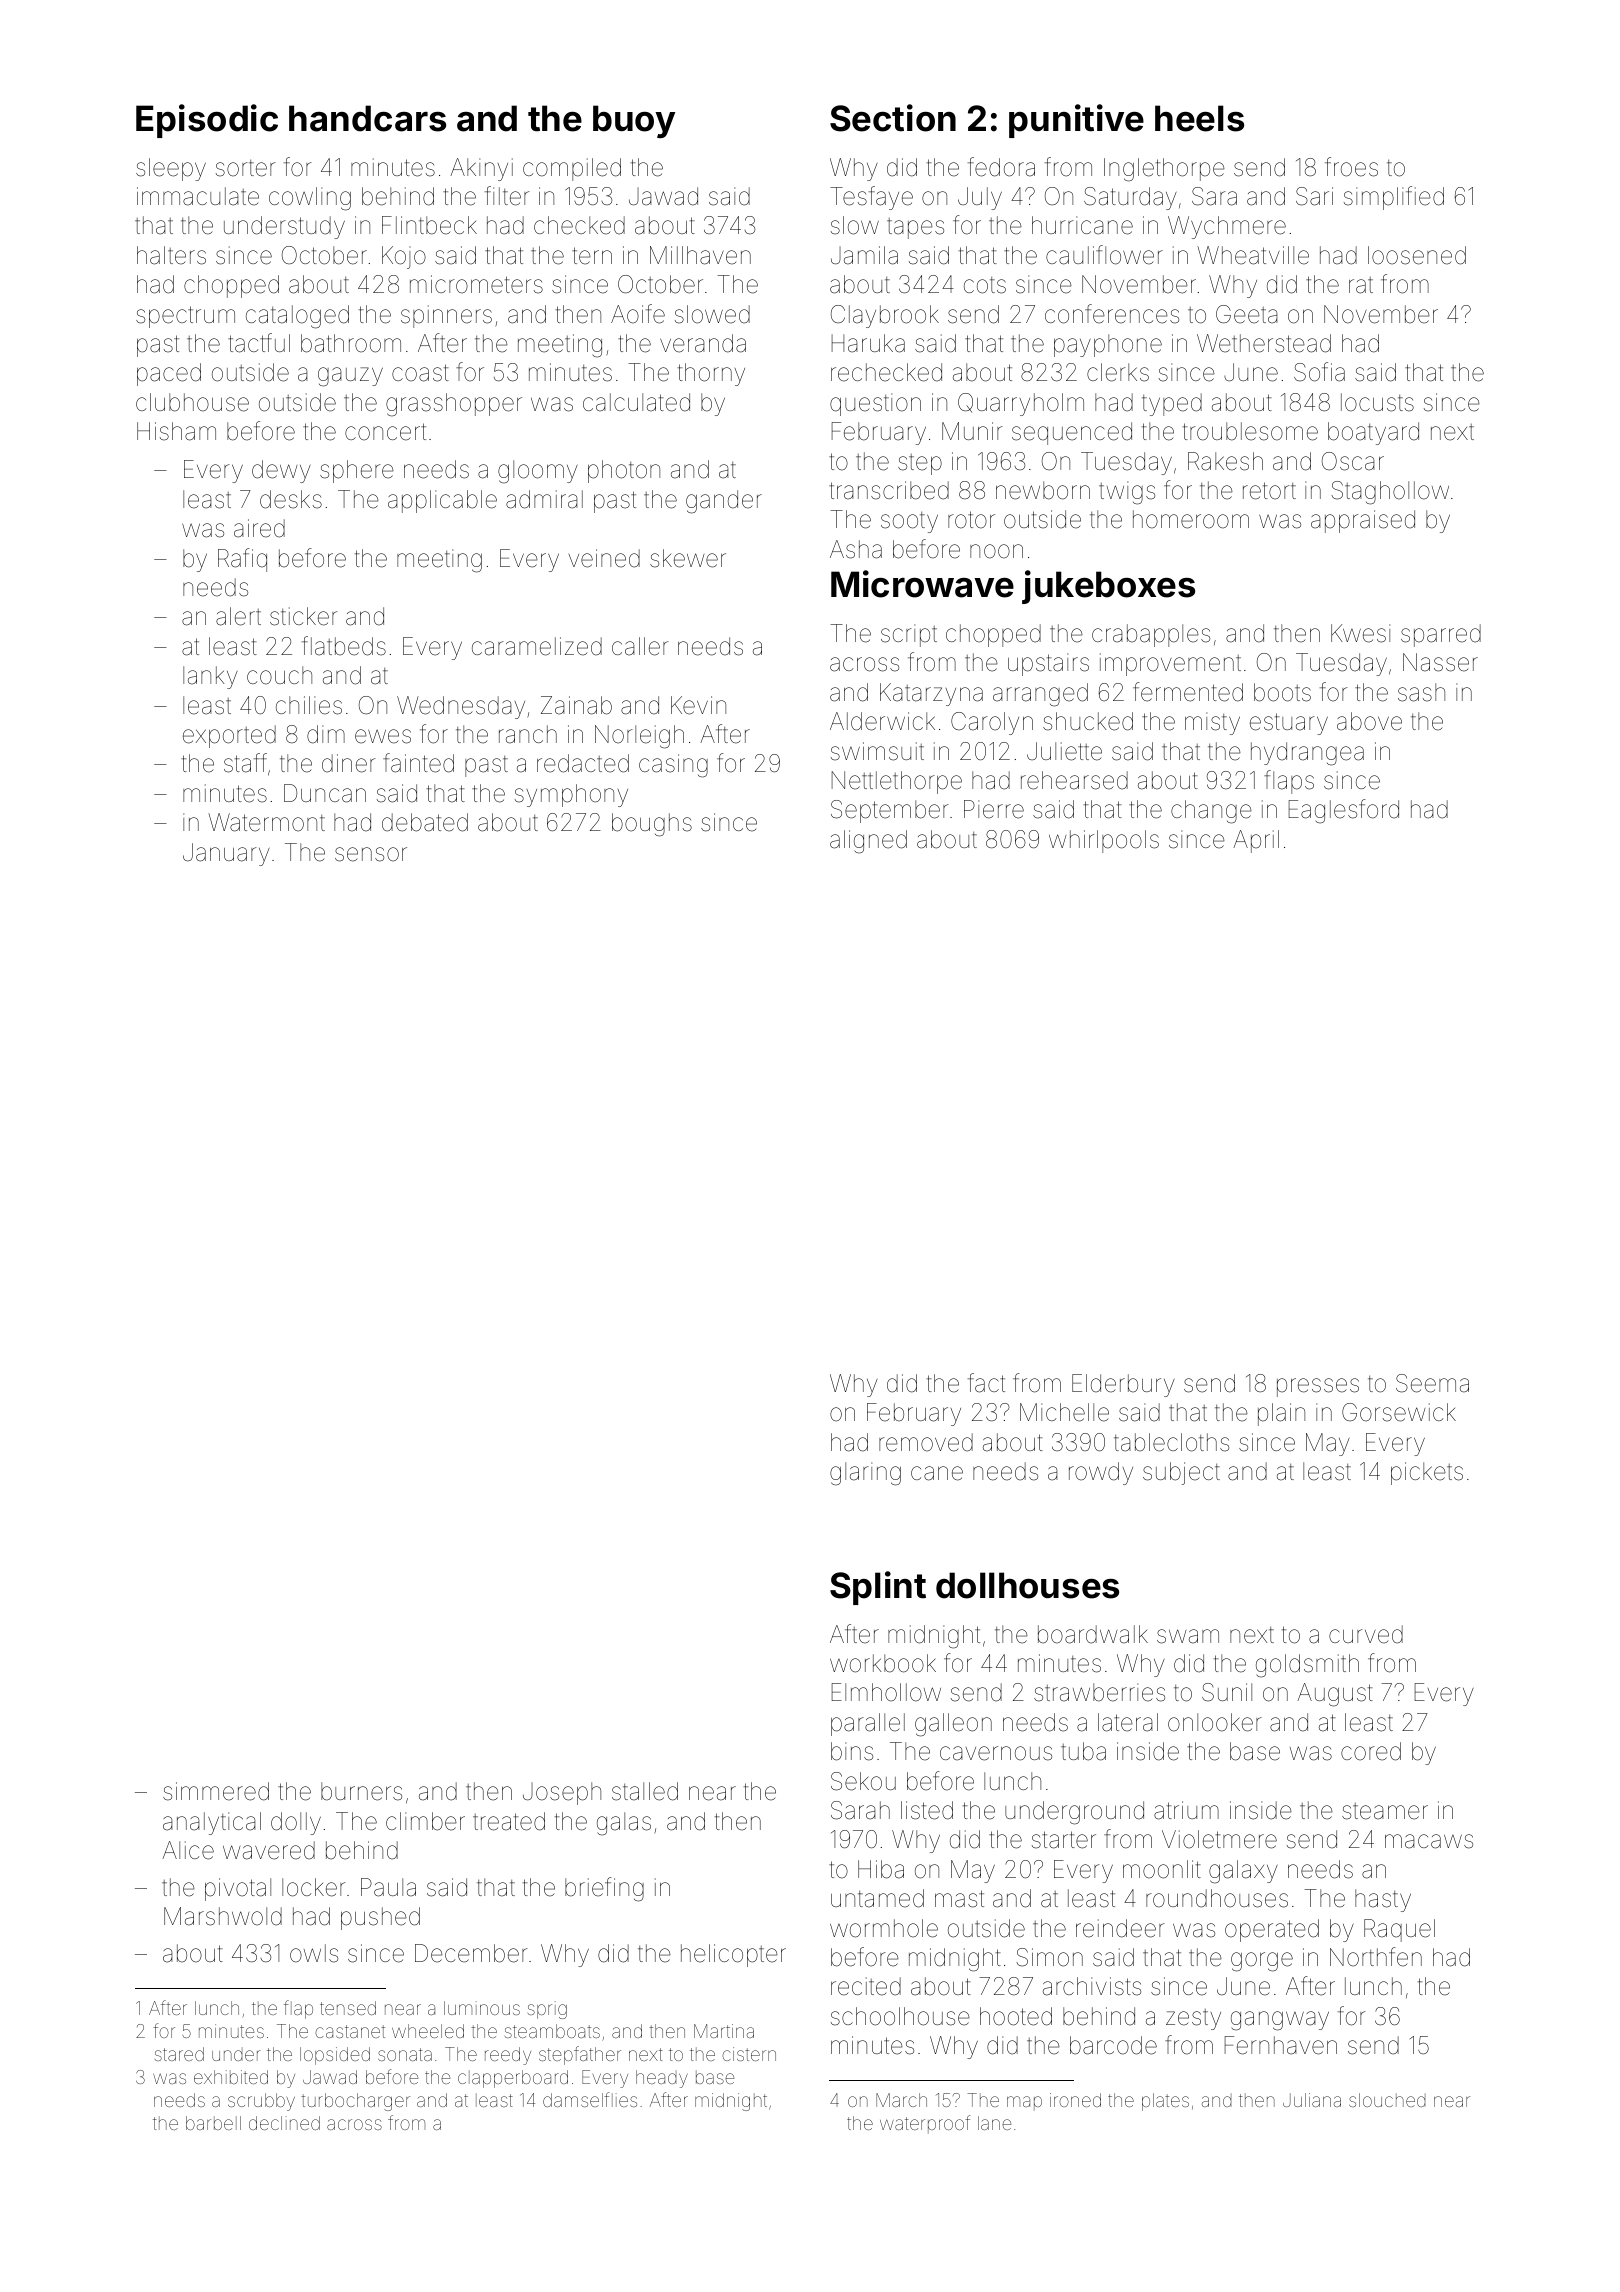  I want to click on January, so click(226, 854).
